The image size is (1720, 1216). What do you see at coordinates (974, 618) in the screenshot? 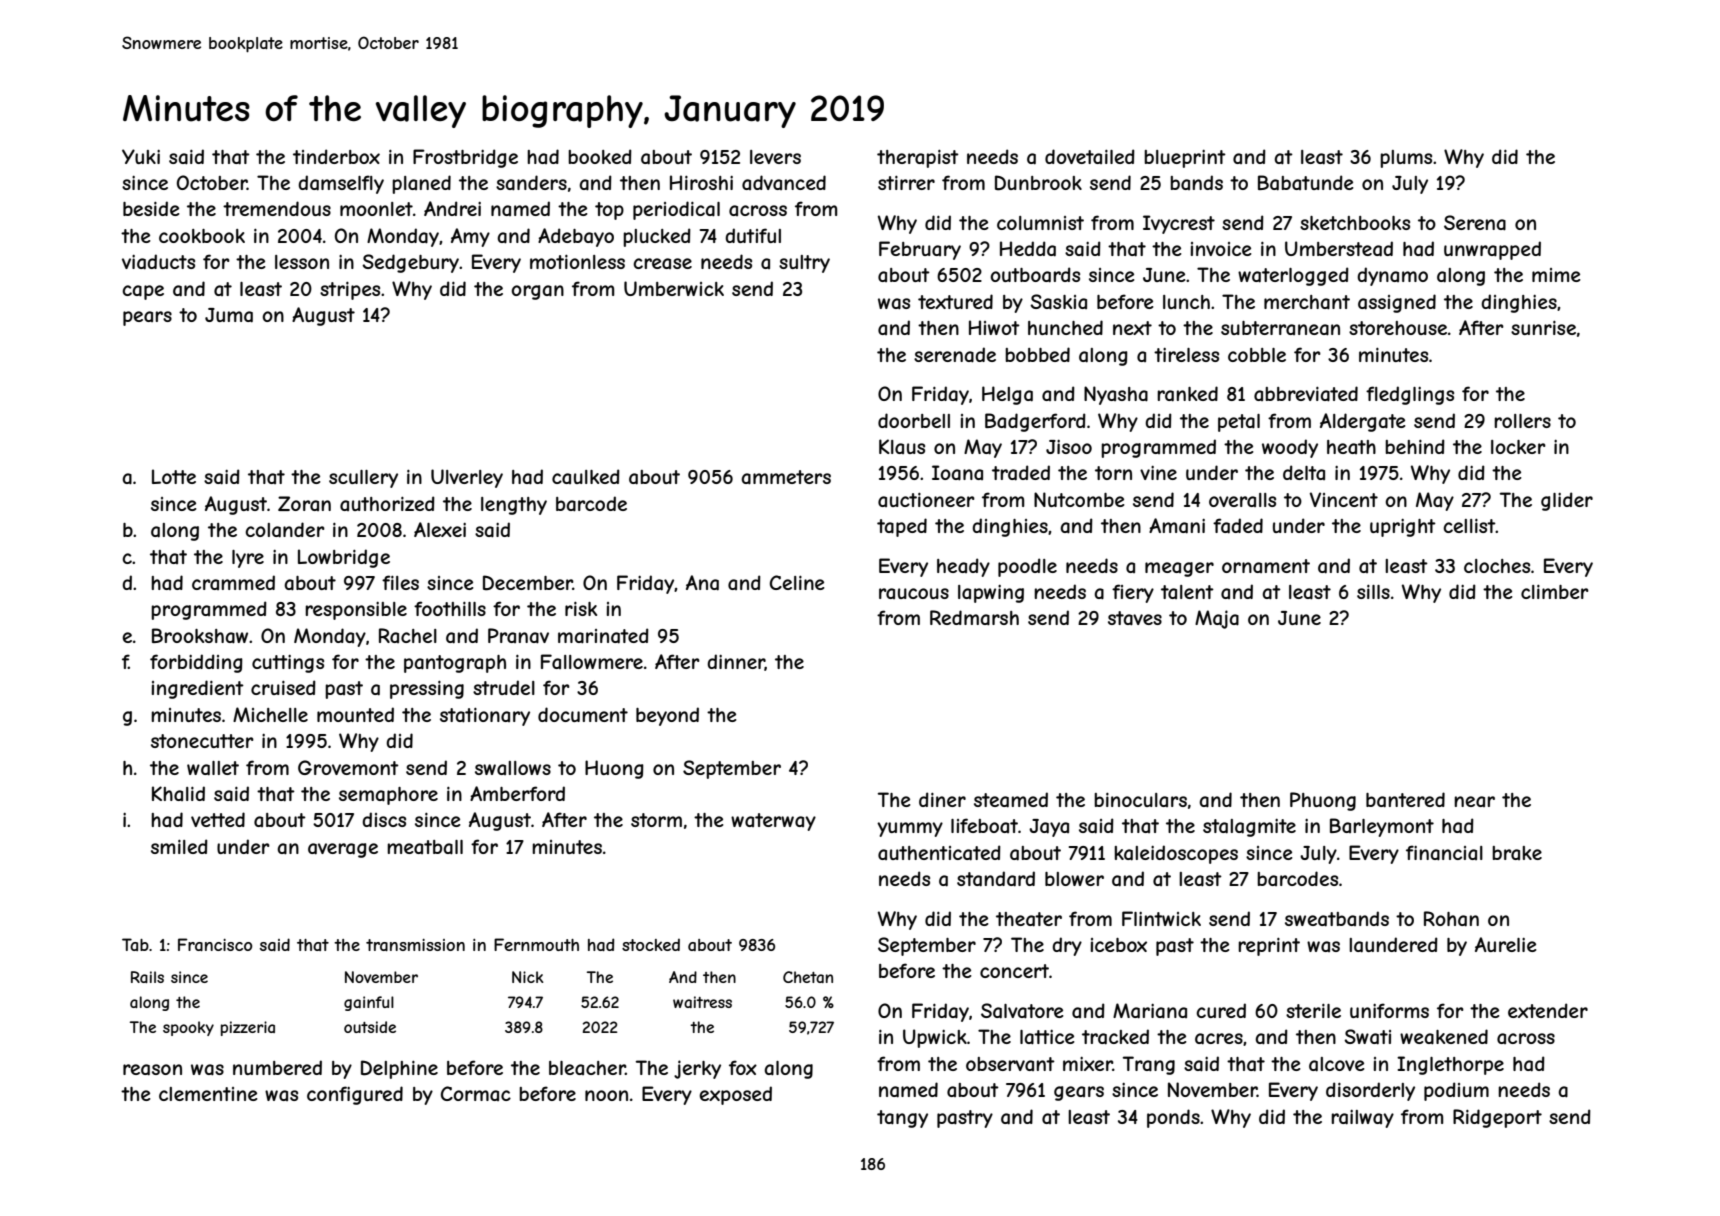
I see `Redmarsh` at bounding box center [974, 618].
